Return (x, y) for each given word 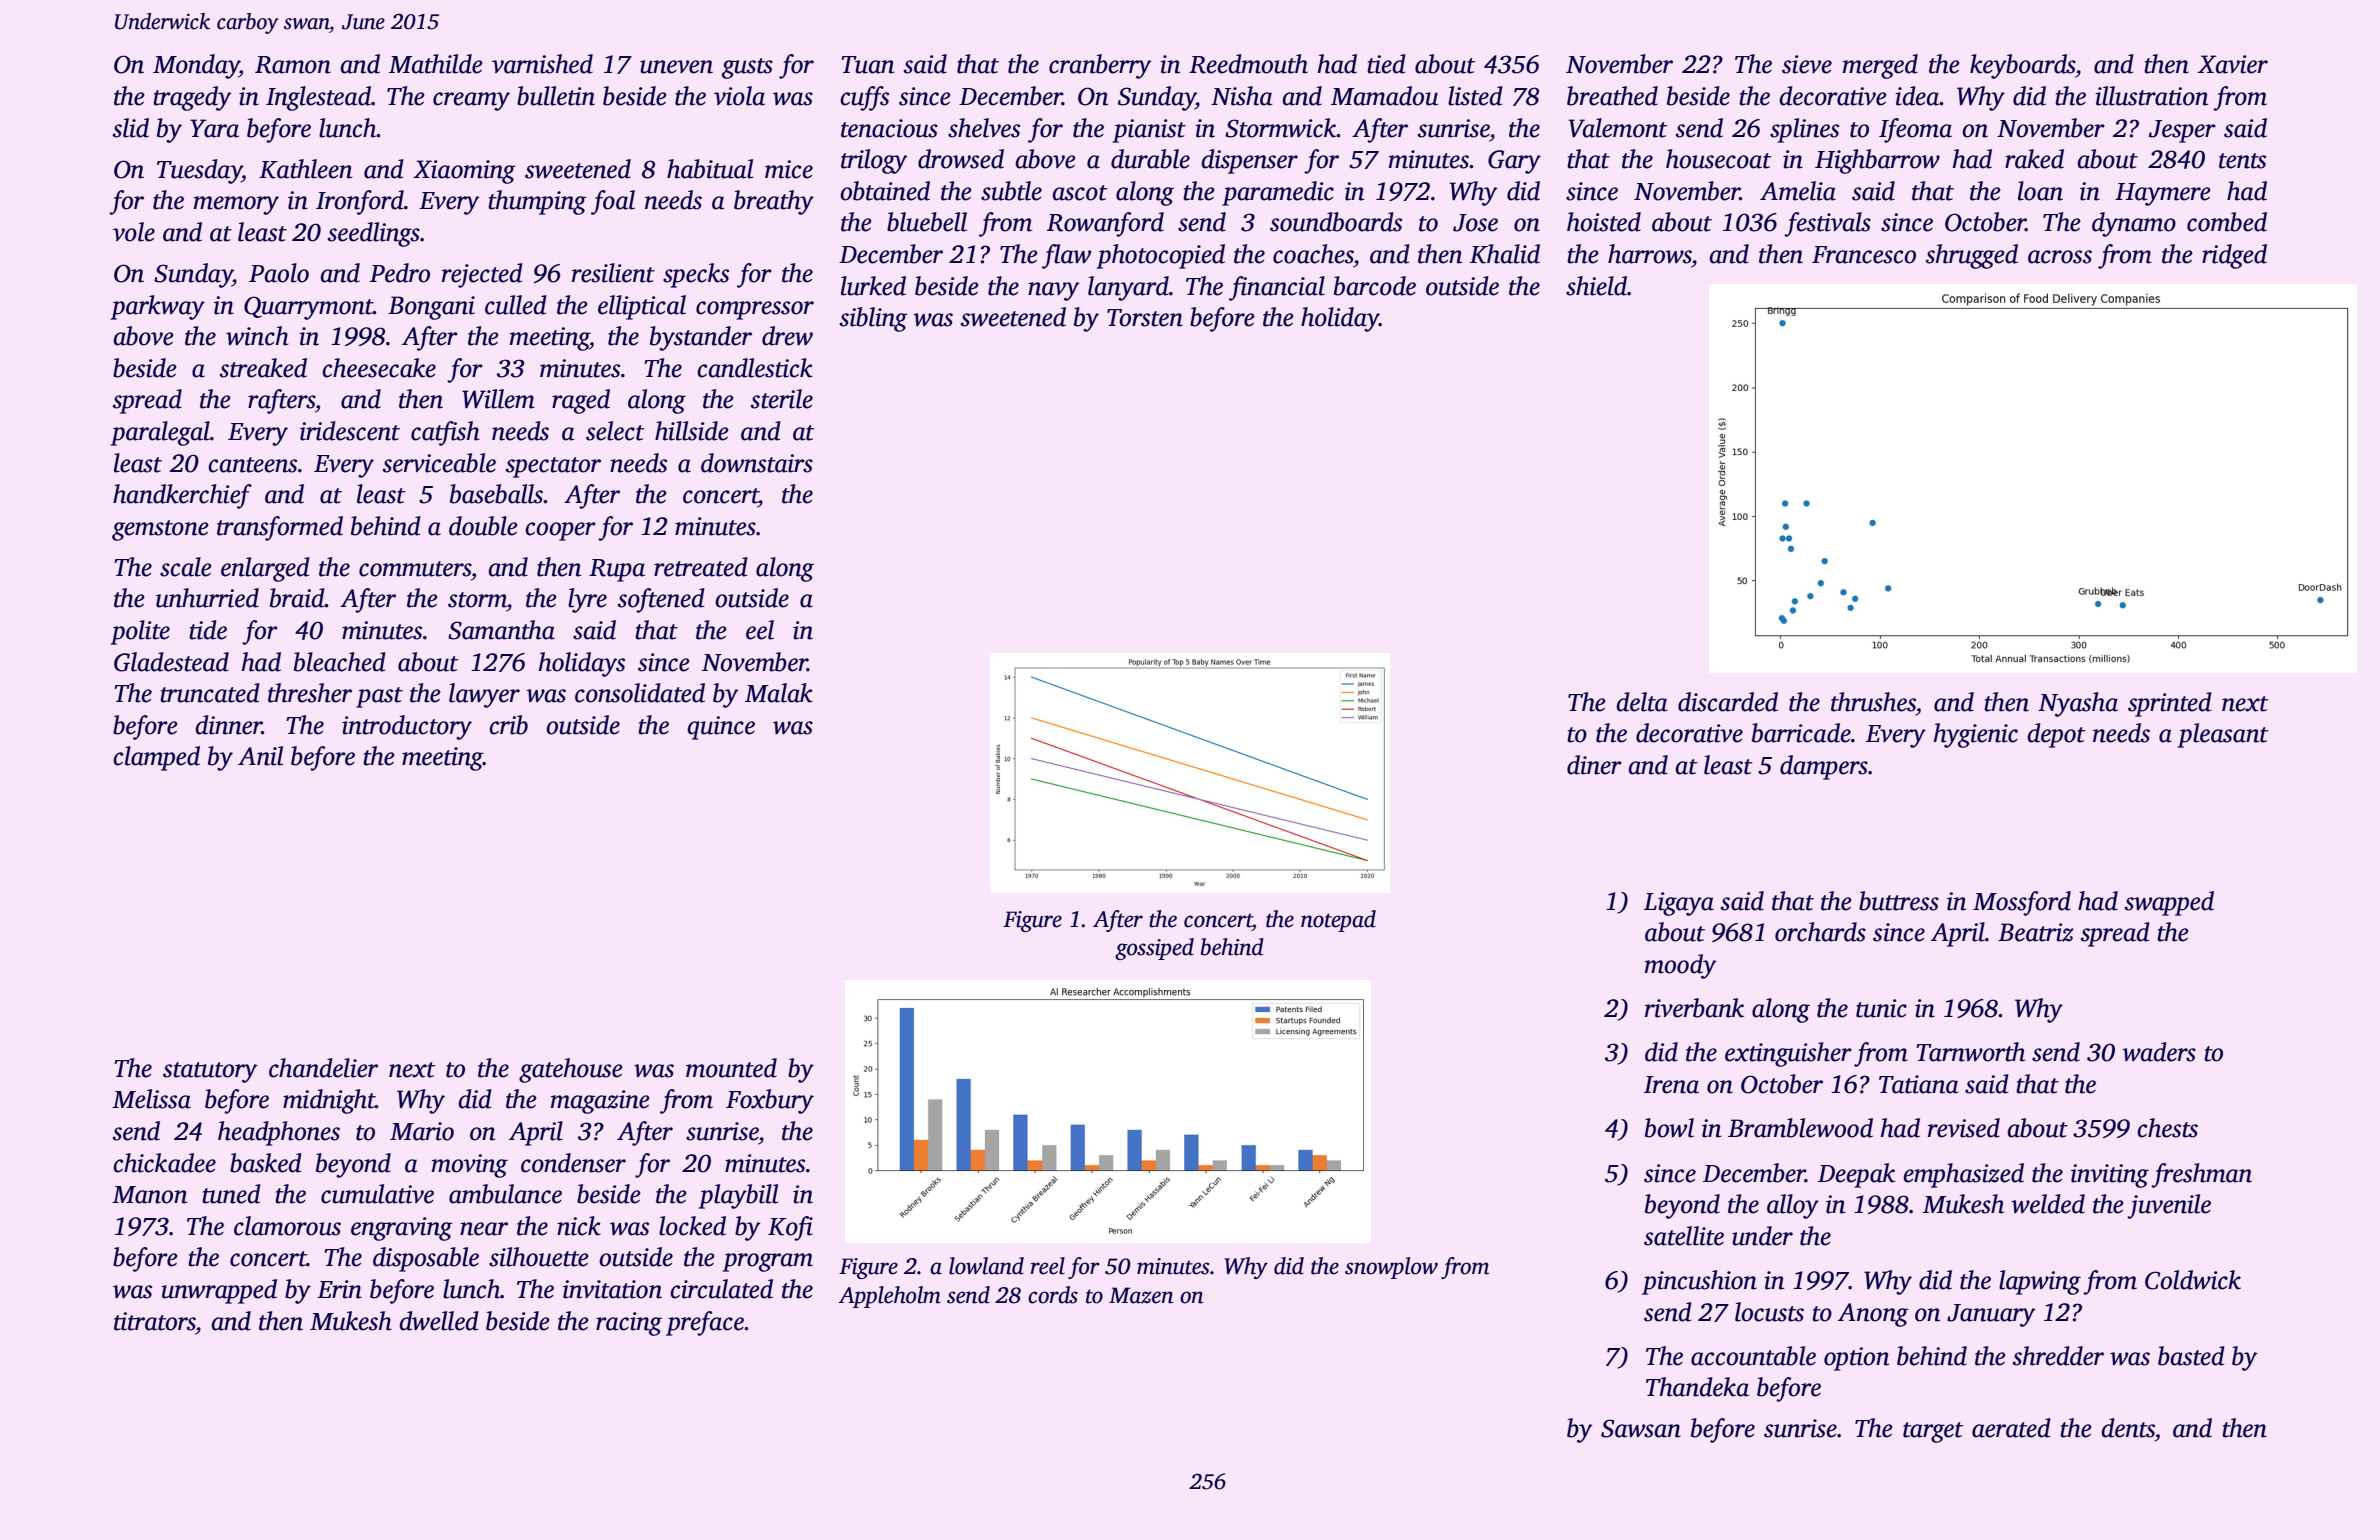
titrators (155, 1321)
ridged (2234, 256)
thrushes (1873, 702)
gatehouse (570, 1070)
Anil (260, 756)
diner (1594, 765)
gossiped (1154, 949)
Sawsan (1641, 1428)
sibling (874, 319)
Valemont (1617, 128)
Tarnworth (1970, 1052)
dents (2128, 1428)
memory (236, 205)
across (2060, 257)
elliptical (642, 307)
